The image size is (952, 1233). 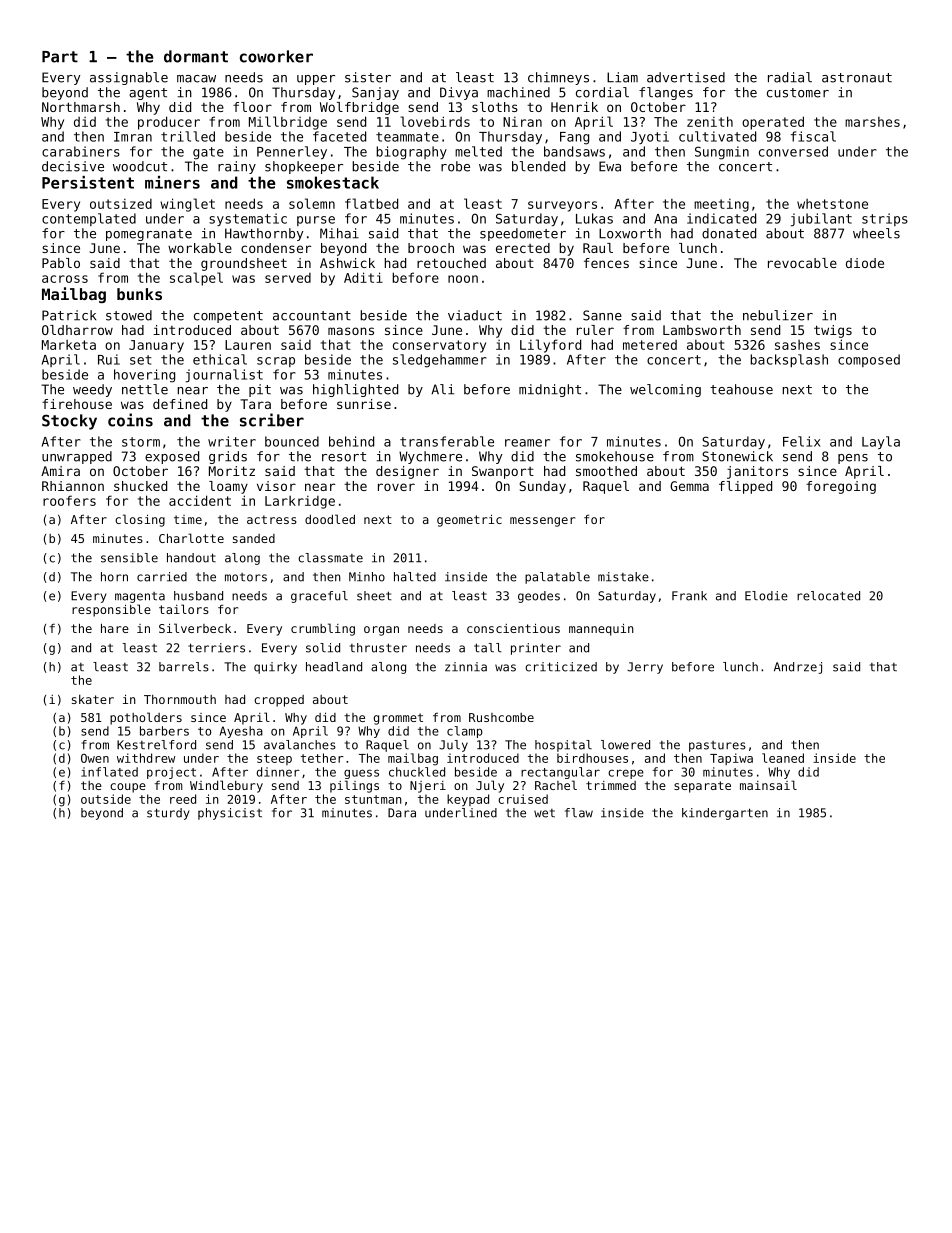 I want to click on Ashwick, so click(x=347, y=263).
